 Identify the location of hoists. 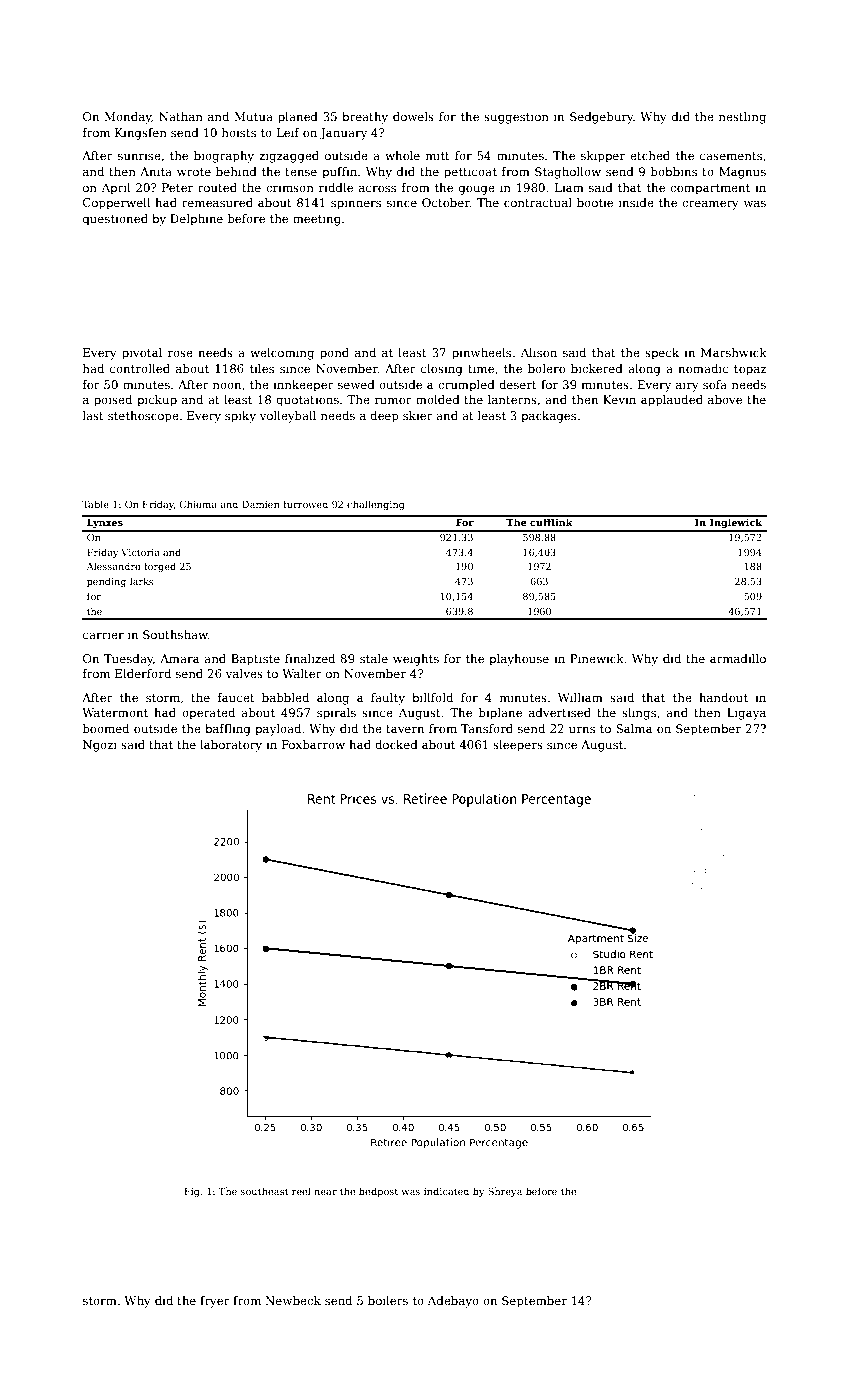
(239, 132).
